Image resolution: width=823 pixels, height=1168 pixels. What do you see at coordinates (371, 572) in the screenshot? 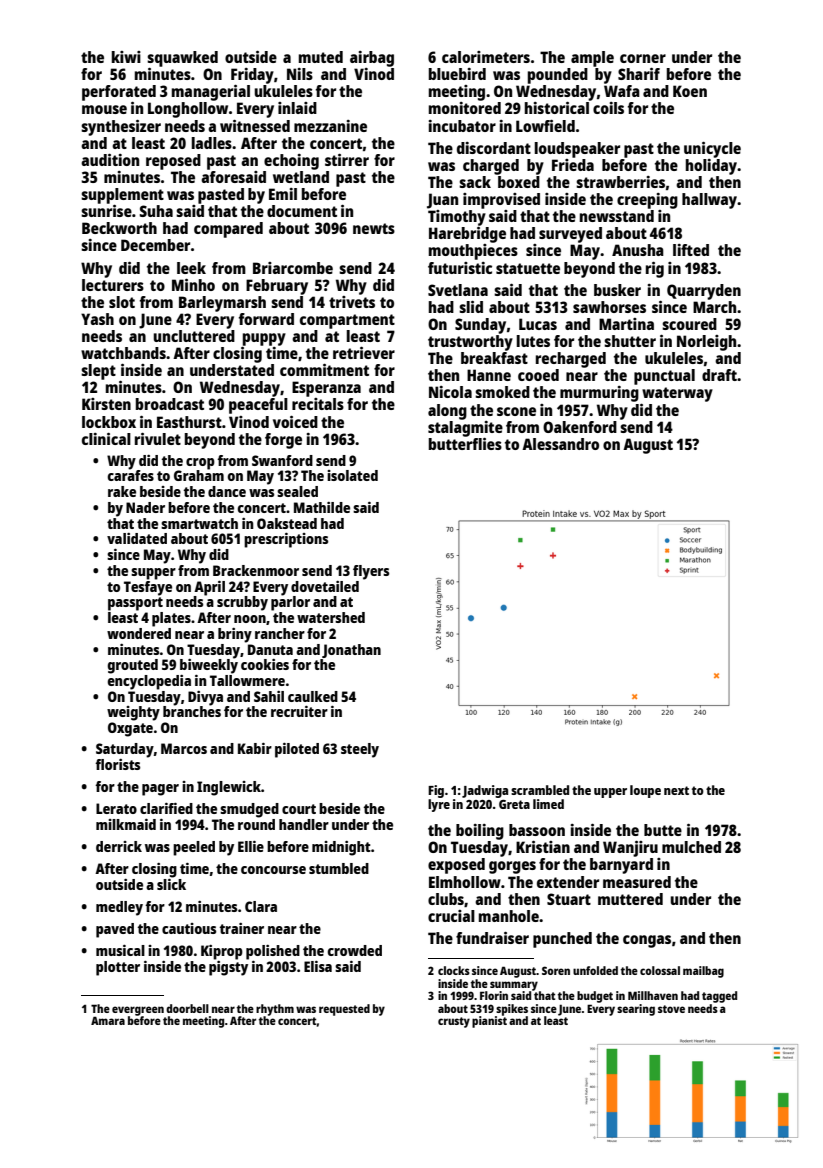
I see `flyers` at bounding box center [371, 572].
